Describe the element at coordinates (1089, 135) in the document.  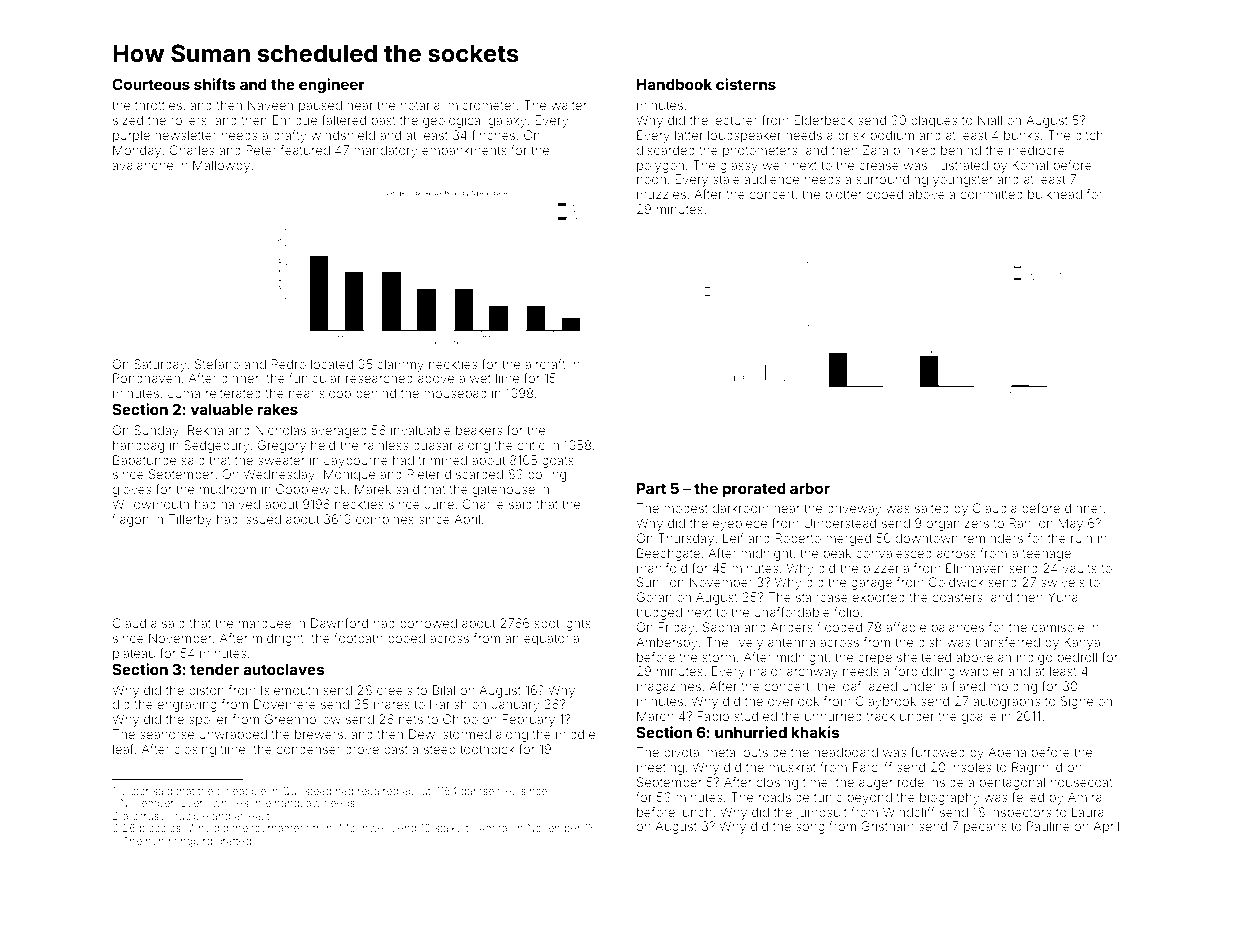
I see `ditch` at that location.
